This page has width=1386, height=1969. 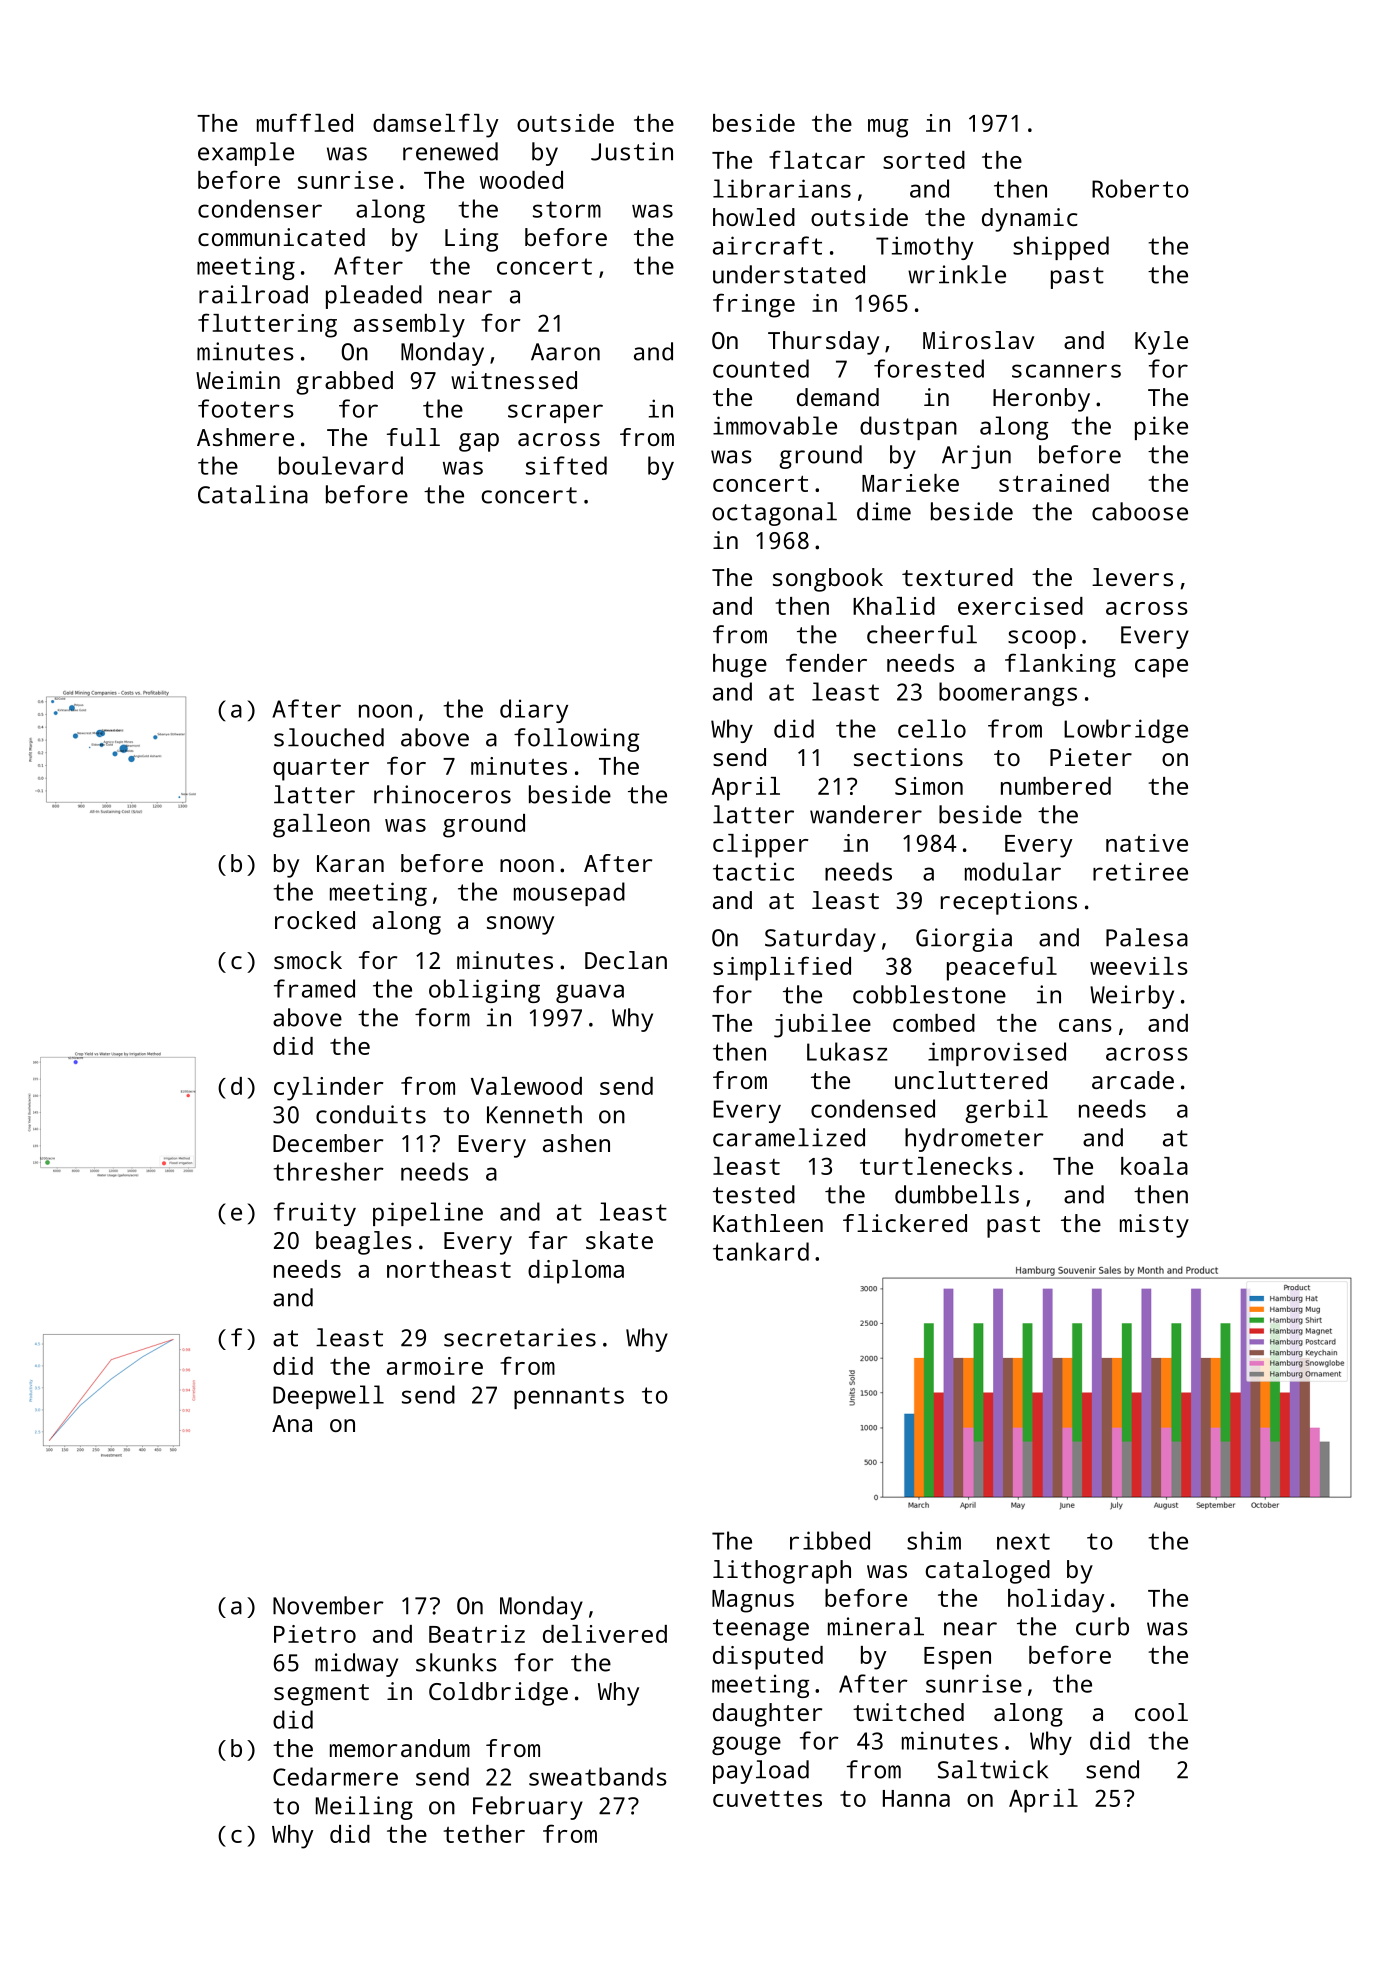 What do you see at coordinates (768, 1223) in the page?
I see `Kathleen` at bounding box center [768, 1223].
